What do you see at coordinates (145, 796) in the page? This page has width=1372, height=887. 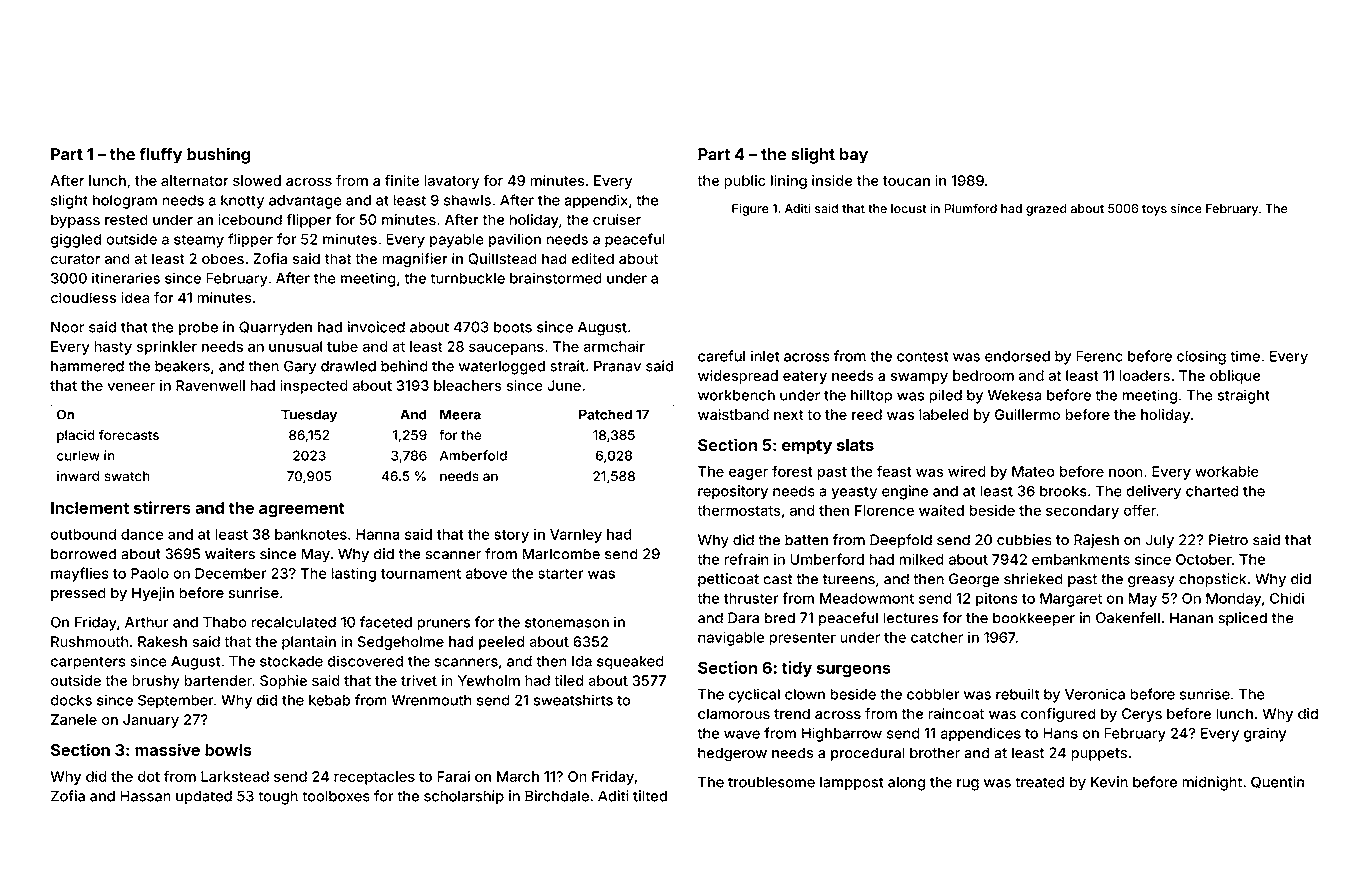 I see `Hassan` at bounding box center [145, 796].
